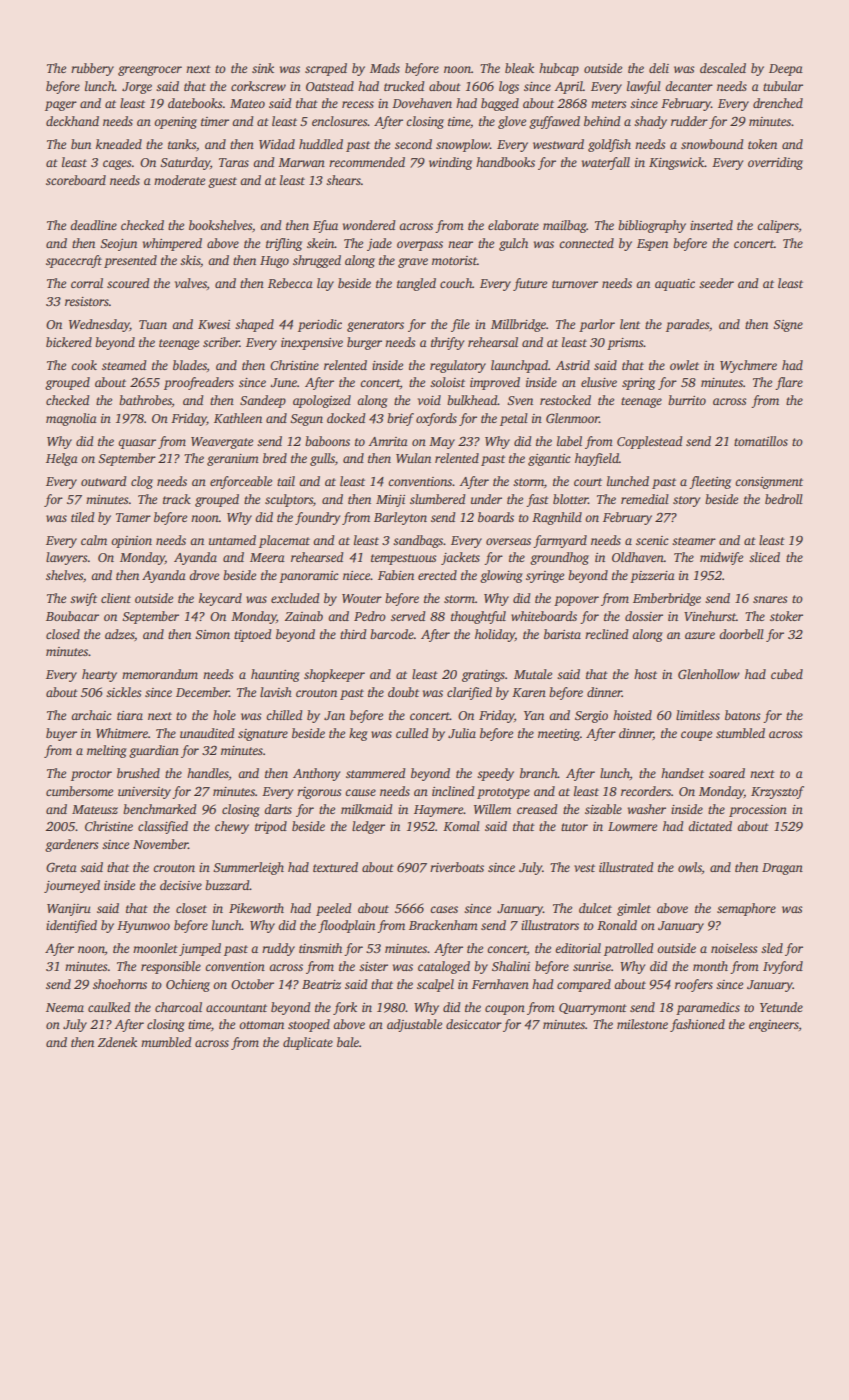  Describe the element at coordinates (505, 162) in the screenshot. I see `handbooks` at that location.
